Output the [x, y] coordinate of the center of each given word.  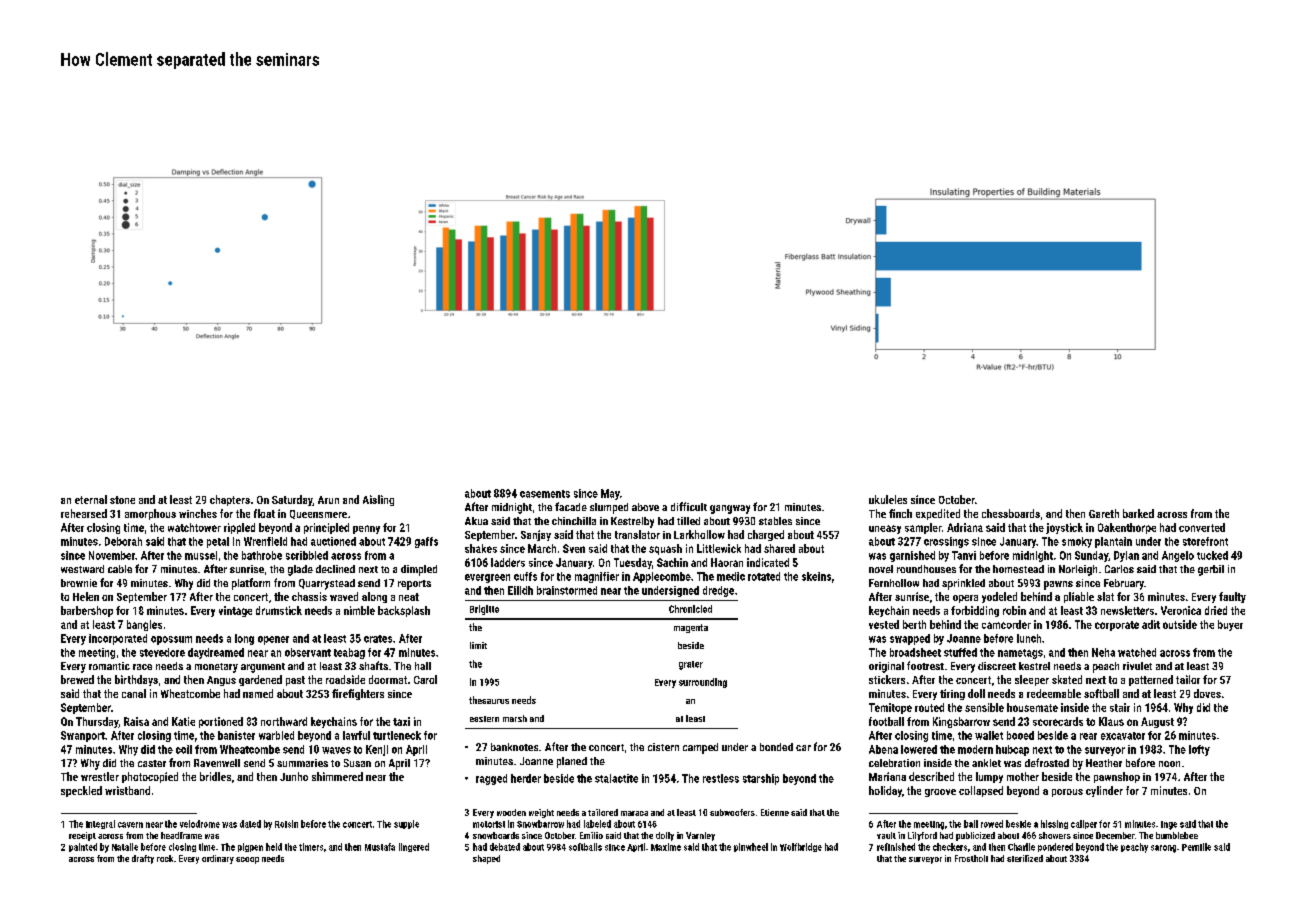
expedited [938, 514]
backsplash [404, 611]
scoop [247, 860]
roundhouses [926, 569]
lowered [919, 749]
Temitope [890, 708]
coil [184, 749]
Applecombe [662, 577]
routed [929, 707]
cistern [663, 747]
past [295, 681]
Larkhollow [699, 534]
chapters [230, 500]
